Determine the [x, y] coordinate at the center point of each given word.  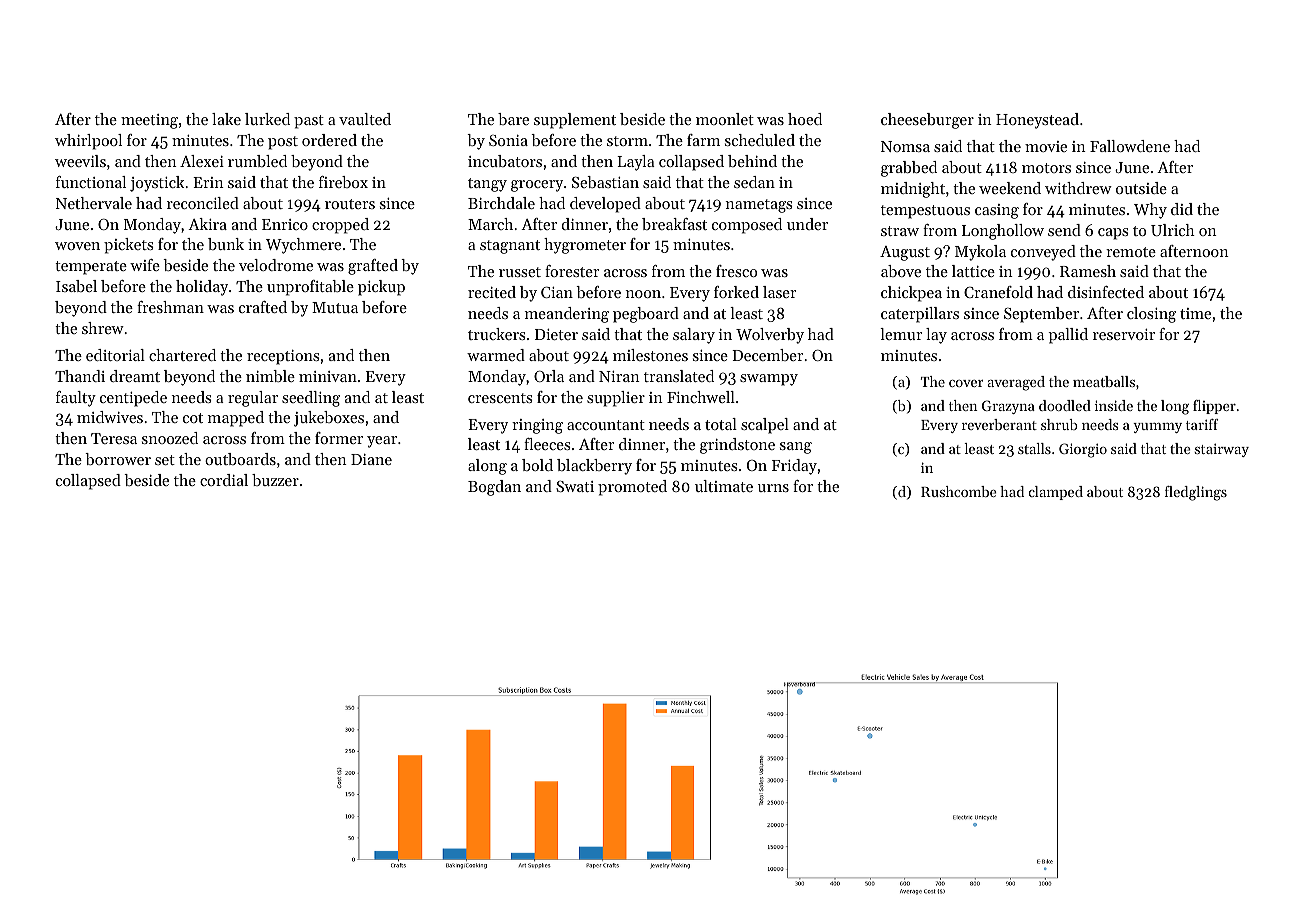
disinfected [1106, 292]
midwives [110, 417]
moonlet [725, 119]
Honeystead [1037, 121]
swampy [769, 380]
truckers [497, 334]
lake [226, 119]
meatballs [1104, 381]
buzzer [275, 480]
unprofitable [310, 288]
